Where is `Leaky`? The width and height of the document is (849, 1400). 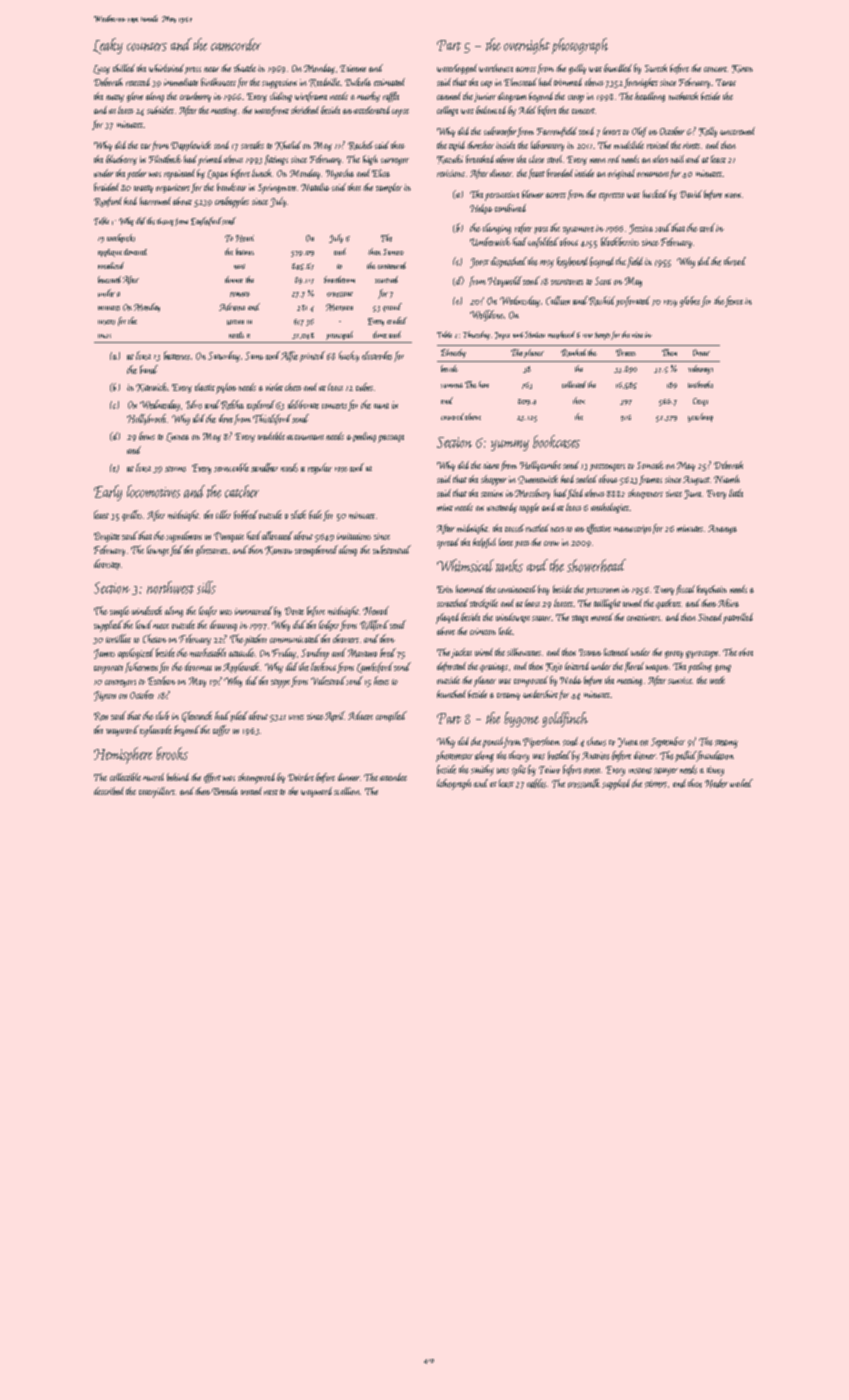 Leaky is located at coordinates (108, 46).
